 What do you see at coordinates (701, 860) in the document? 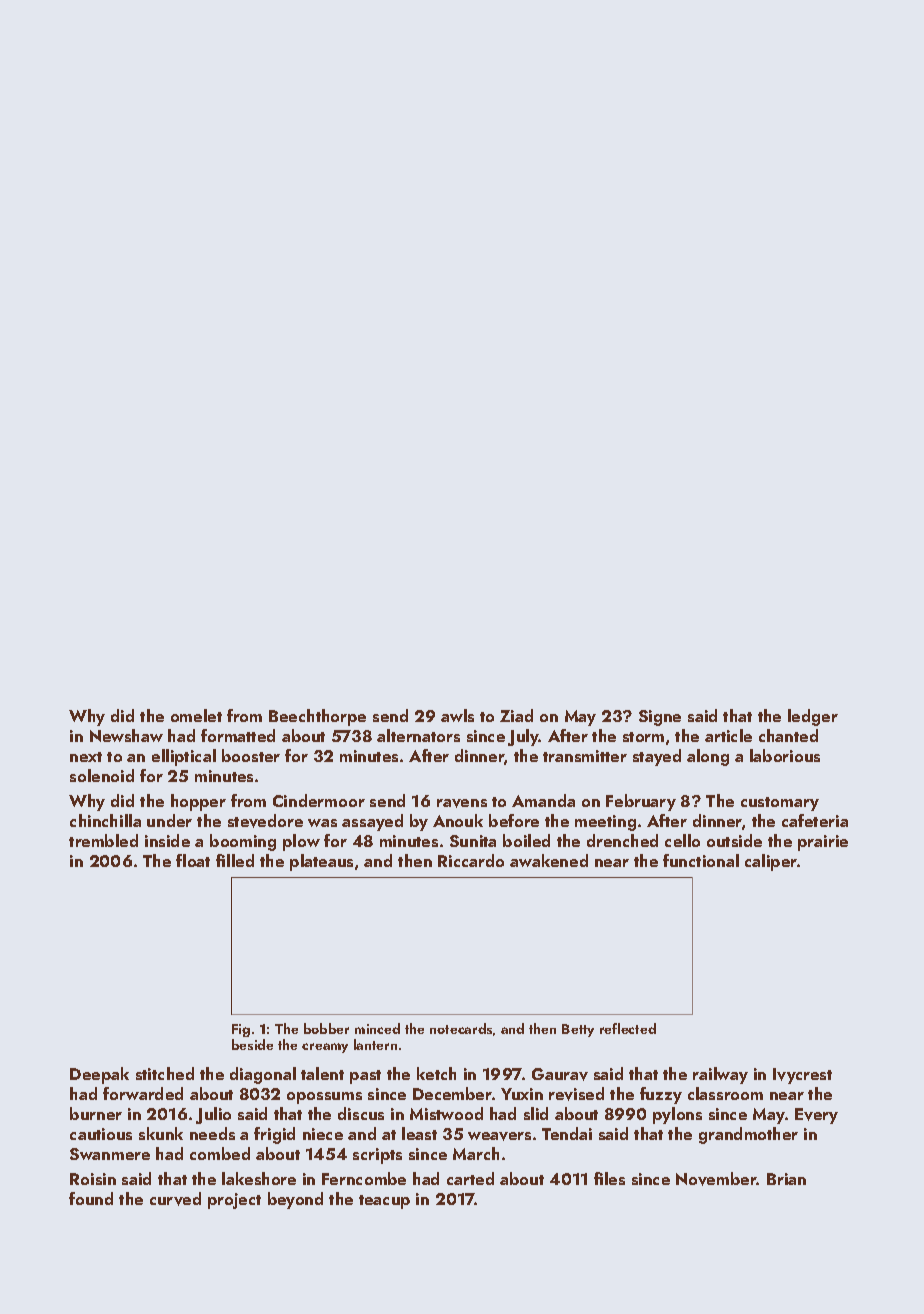
I see `functional` at bounding box center [701, 860].
